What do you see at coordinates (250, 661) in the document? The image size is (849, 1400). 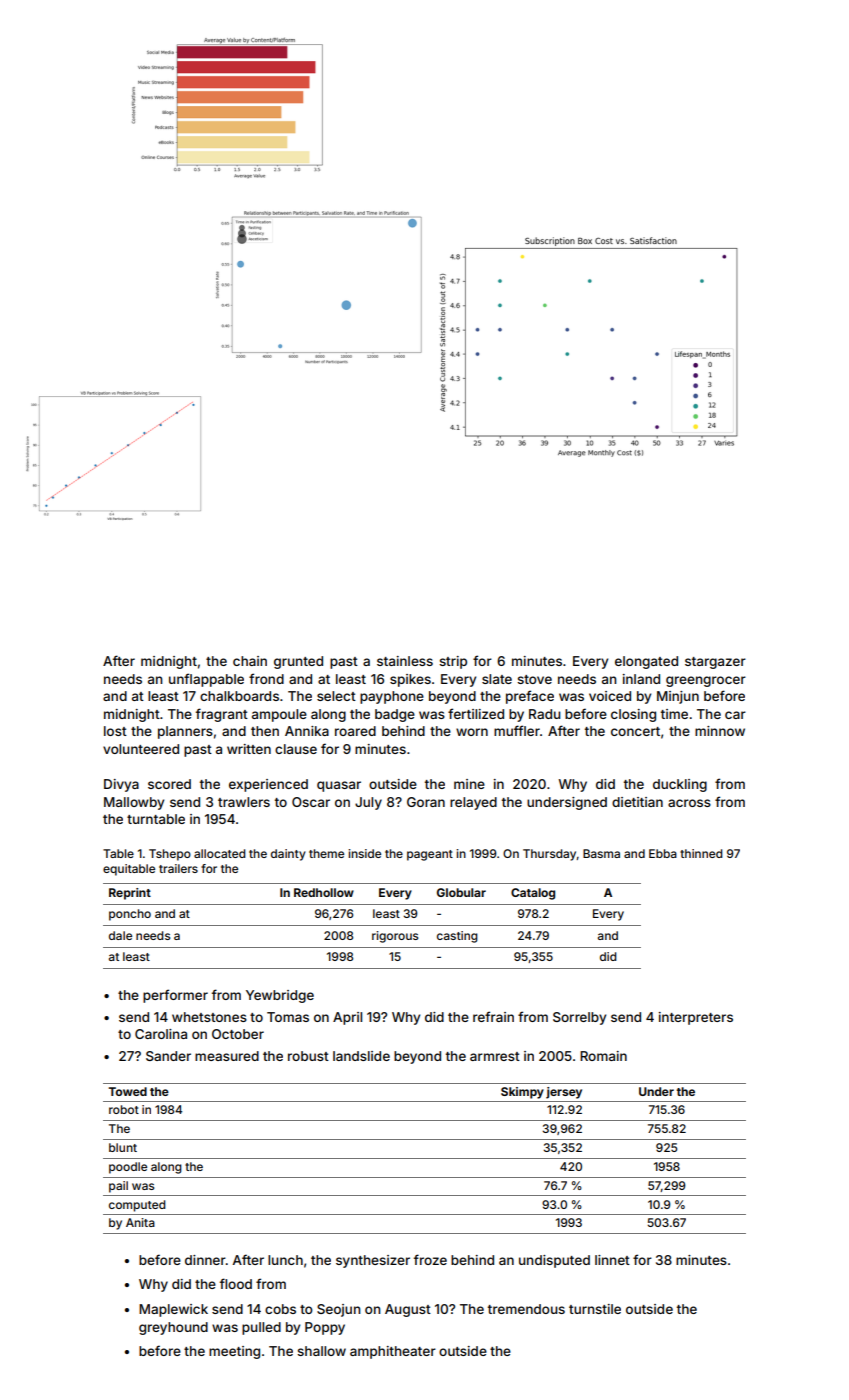 I see `chain` at bounding box center [250, 661].
